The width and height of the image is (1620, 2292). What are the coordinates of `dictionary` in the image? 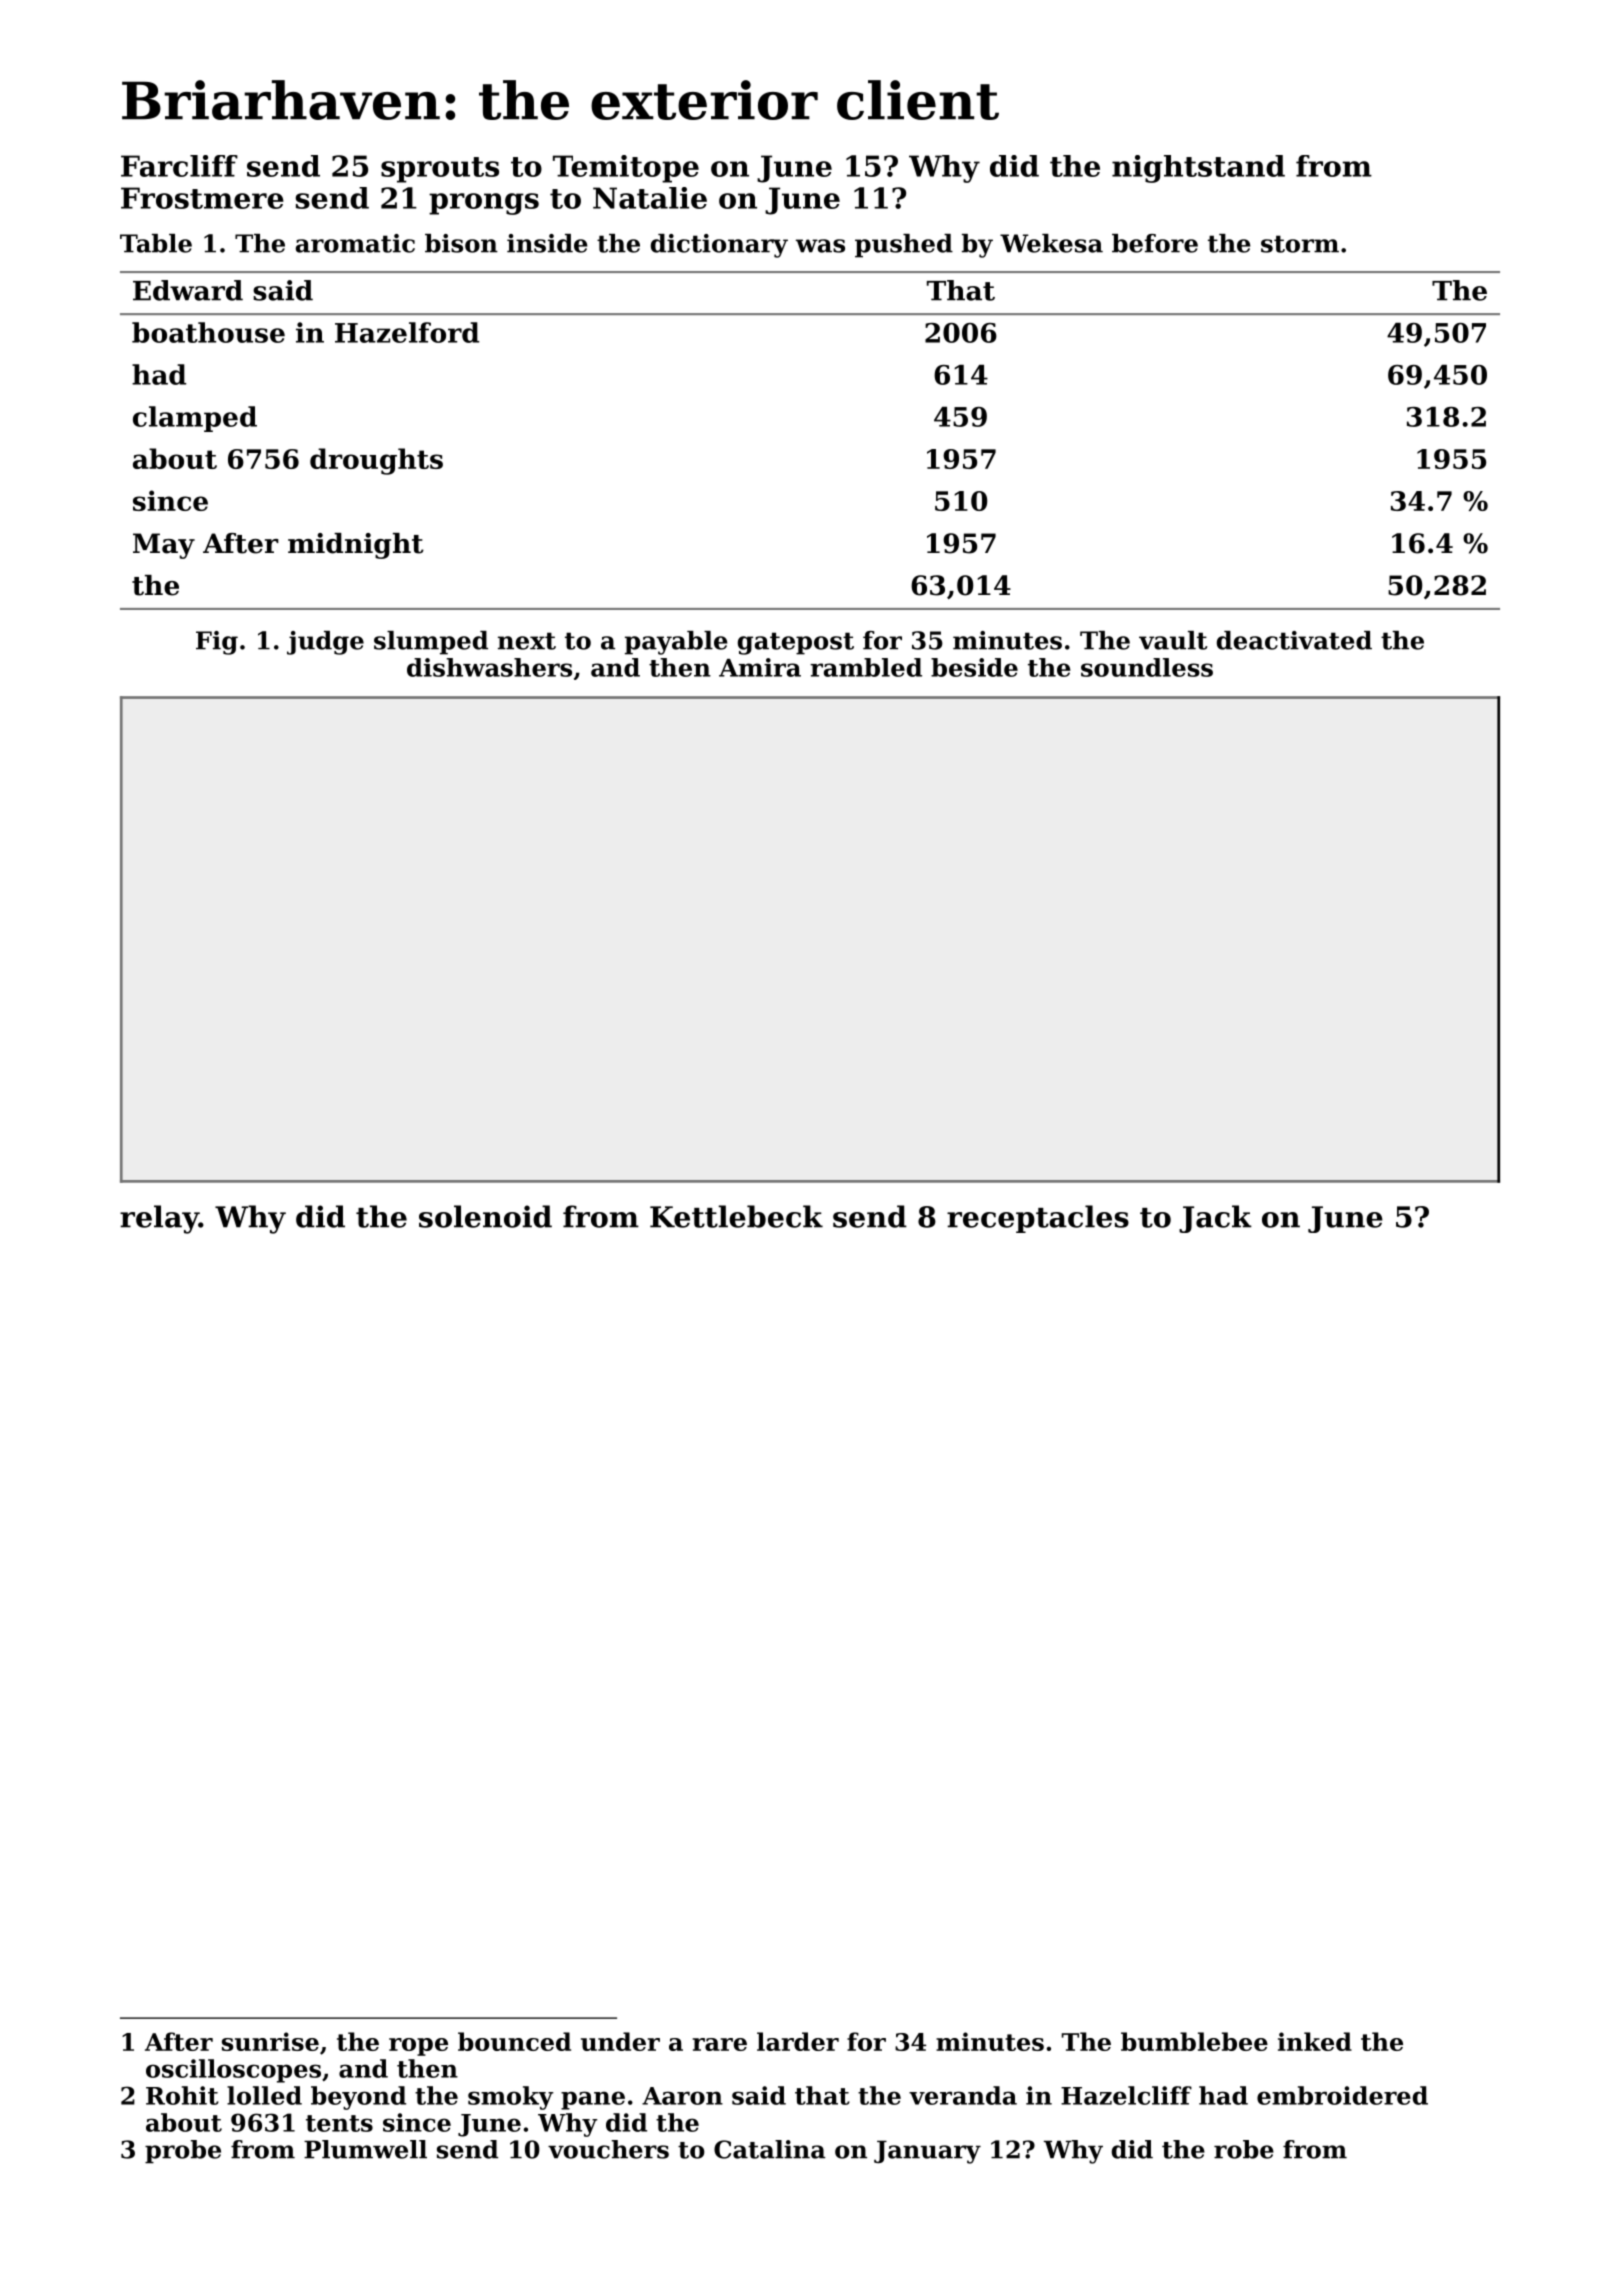 It's located at (719, 246).
